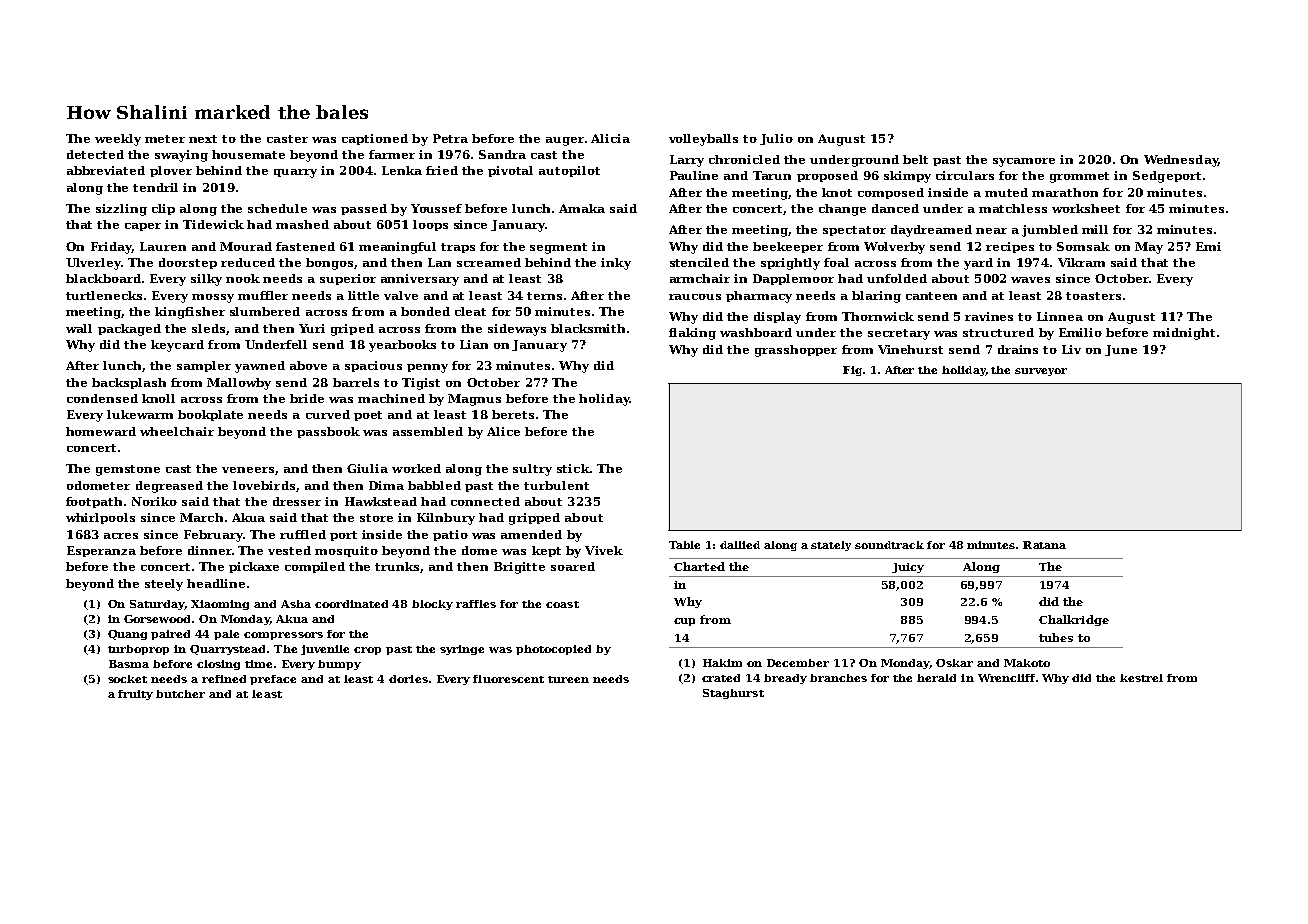 The width and height of the screenshot is (1308, 924). What do you see at coordinates (1141, 678) in the screenshot?
I see `kestrel` at bounding box center [1141, 678].
